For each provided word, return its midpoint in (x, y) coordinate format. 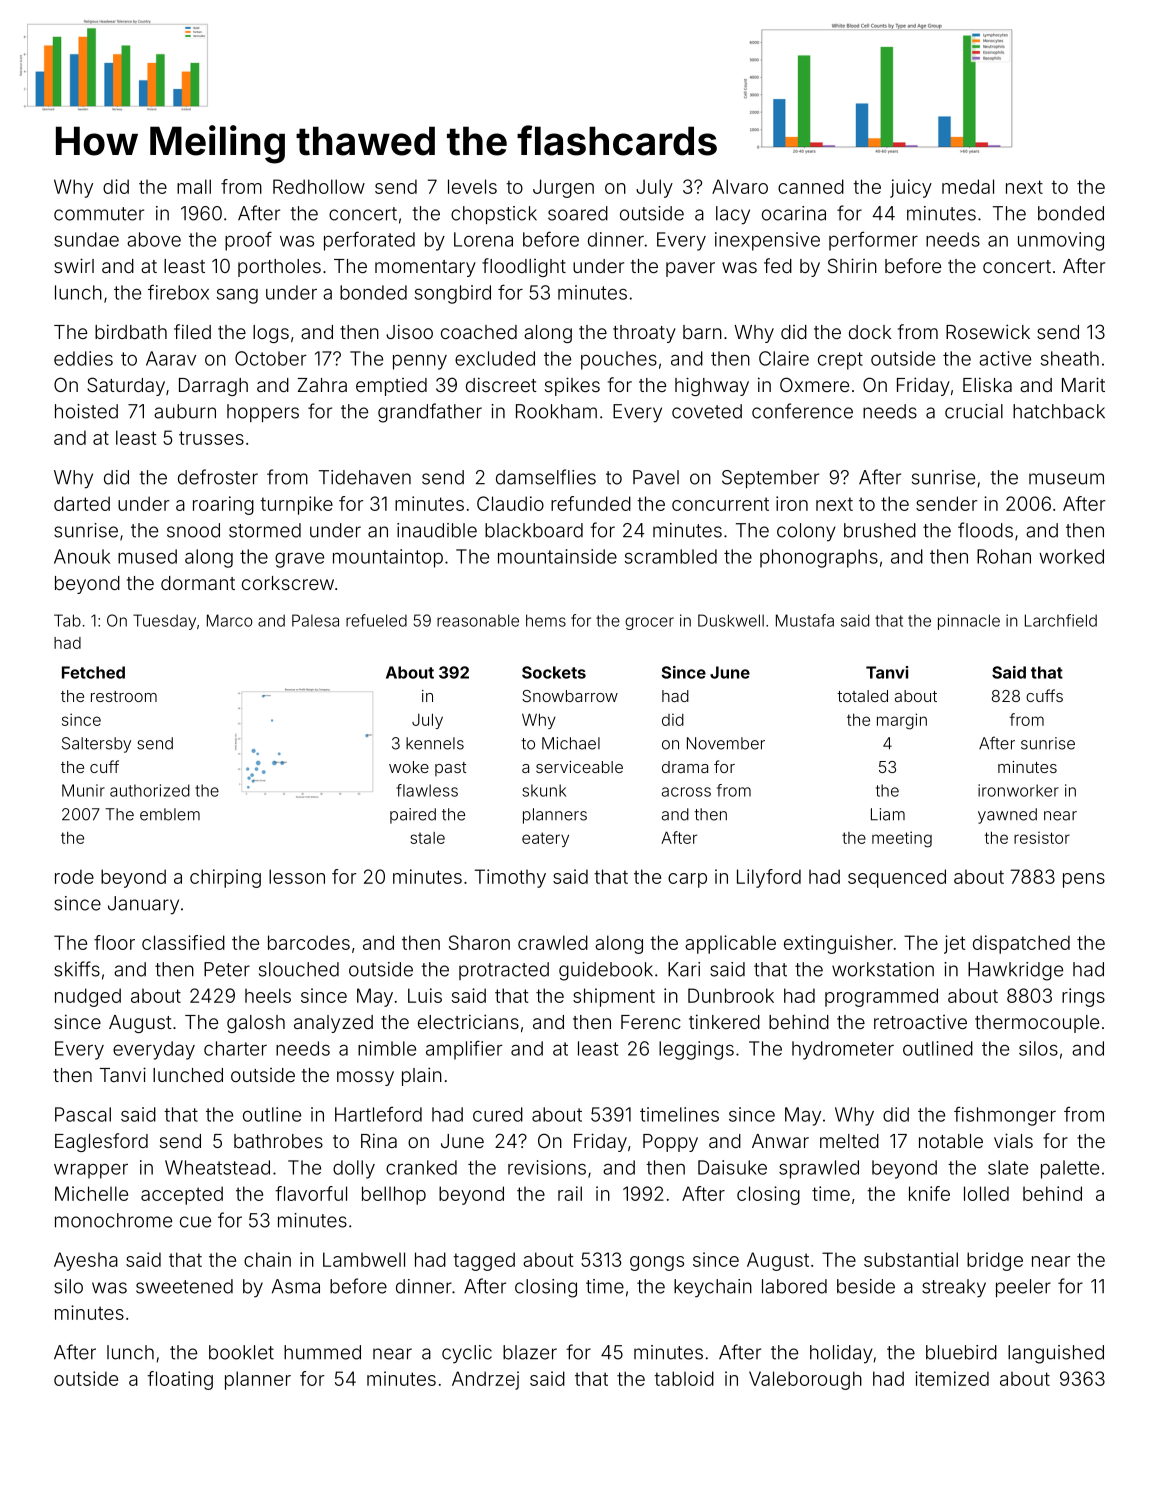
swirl (74, 265)
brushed (880, 530)
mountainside (557, 556)
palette (1070, 1169)
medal (968, 186)
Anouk (82, 556)
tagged (484, 1261)
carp (687, 880)
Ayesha (86, 1261)
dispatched (1021, 944)
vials (1013, 1140)
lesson (297, 876)
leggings (696, 1050)
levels (472, 186)
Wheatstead (217, 1167)
